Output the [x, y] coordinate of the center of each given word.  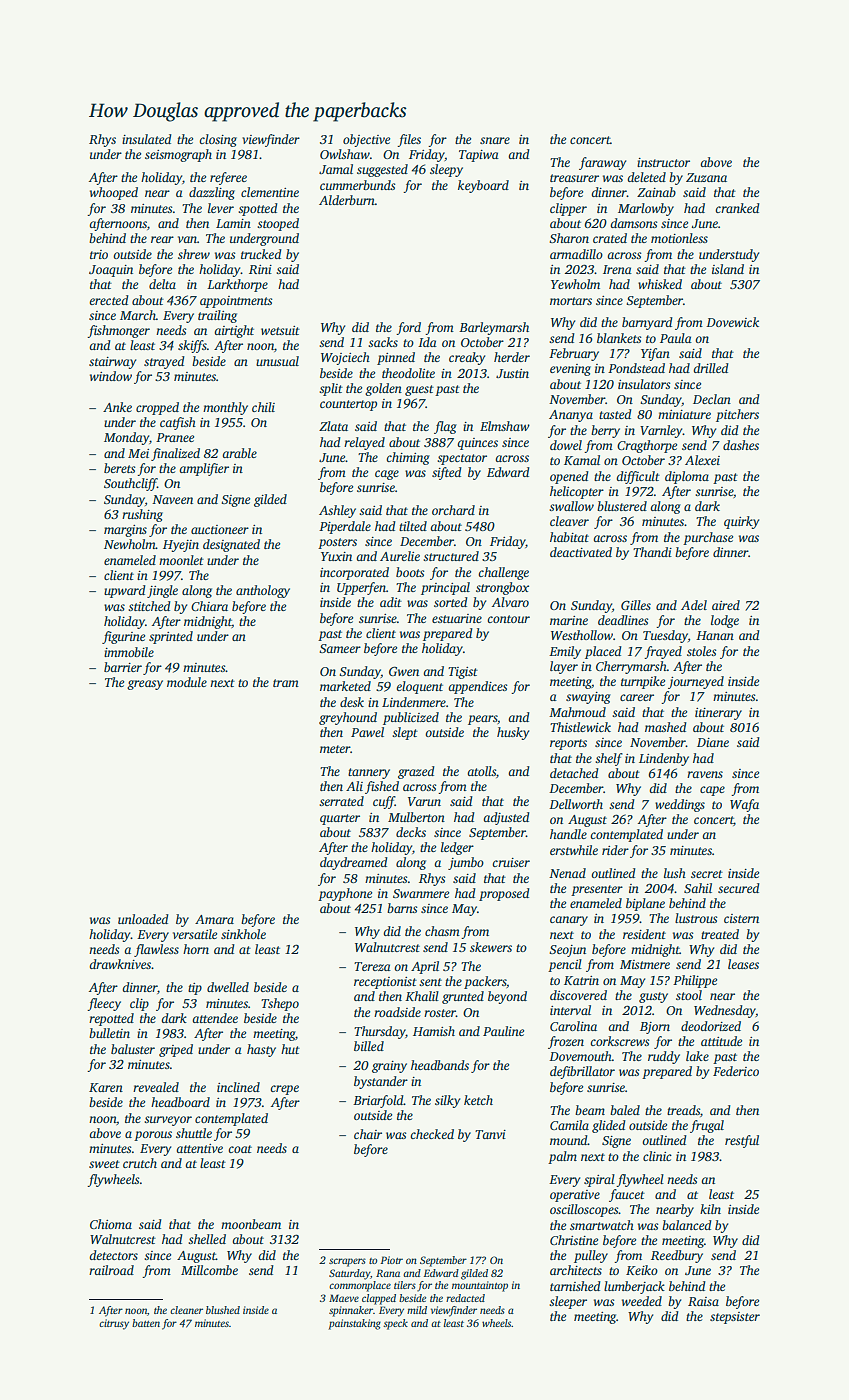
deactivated [581, 552]
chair [368, 1134]
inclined [238, 1087]
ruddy [664, 1057]
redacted [465, 1298]
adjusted [506, 818]
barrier [123, 667]
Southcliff [130, 484]
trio [99, 254]
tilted [413, 526]
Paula [676, 338]
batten [146, 1323]
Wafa [744, 805]
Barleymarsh [494, 328]
